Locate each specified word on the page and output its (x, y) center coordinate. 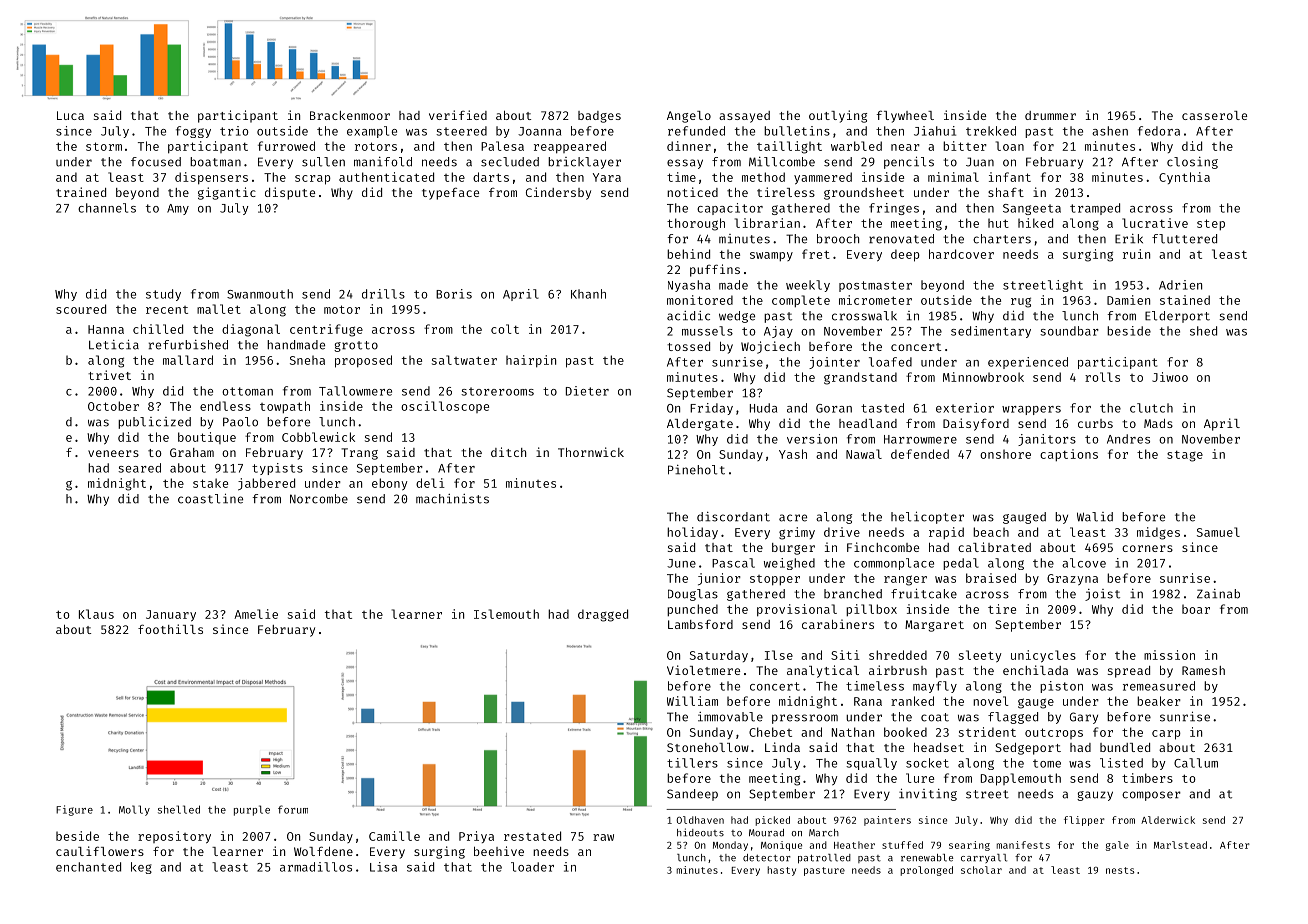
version (812, 439)
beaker (1158, 701)
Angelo (689, 117)
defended (920, 454)
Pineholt (696, 470)
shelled (179, 809)
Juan (980, 162)
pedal (961, 564)
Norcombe (319, 499)
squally (871, 764)
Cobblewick (318, 437)
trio (234, 131)
